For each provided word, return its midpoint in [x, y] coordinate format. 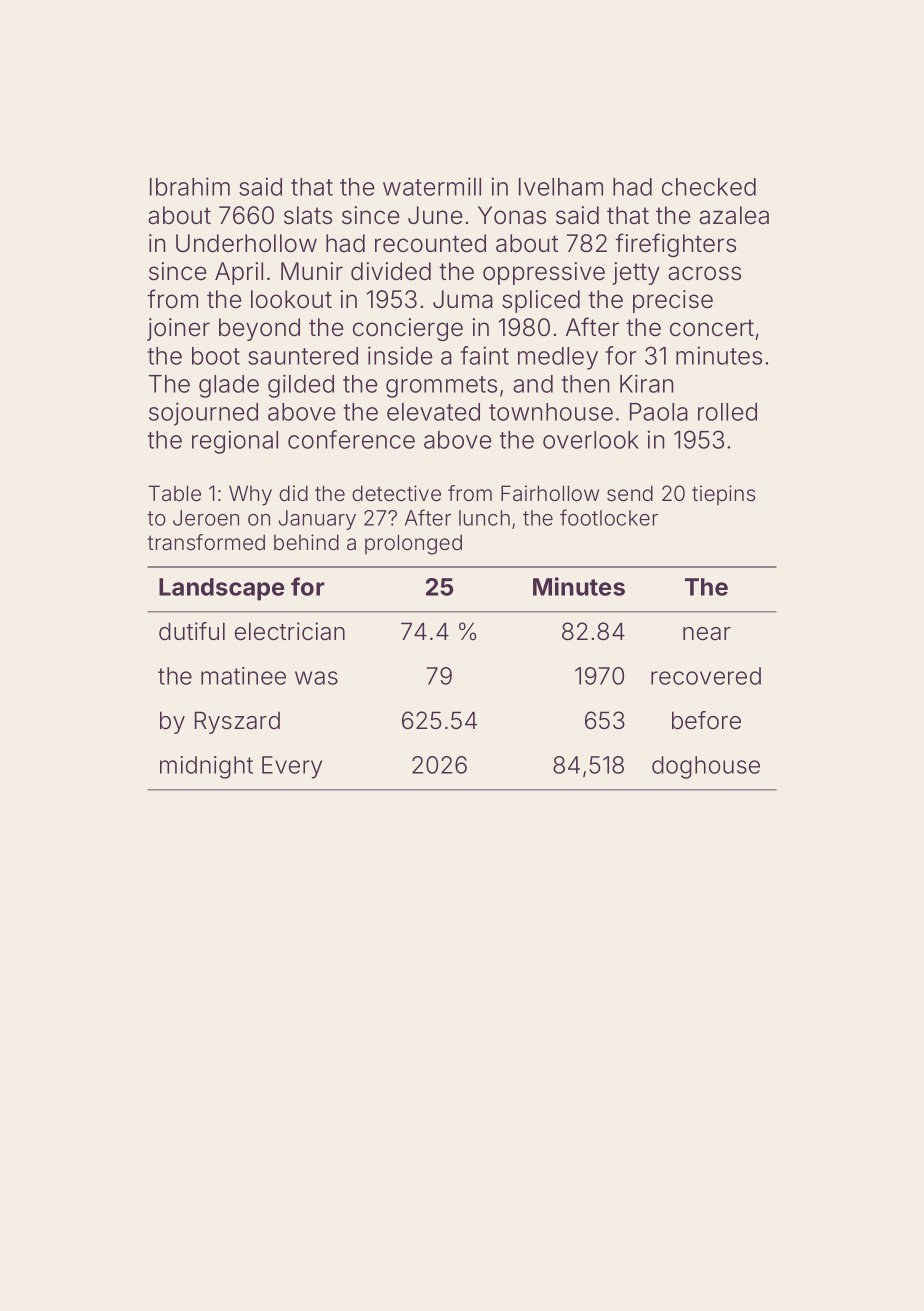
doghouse [706, 767]
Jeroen [206, 518]
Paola [659, 412]
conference [351, 439]
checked [709, 187]
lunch [484, 518]
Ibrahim [190, 186]
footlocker [609, 517]
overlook [591, 440]
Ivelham [561, 187]
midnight [206, 767]
